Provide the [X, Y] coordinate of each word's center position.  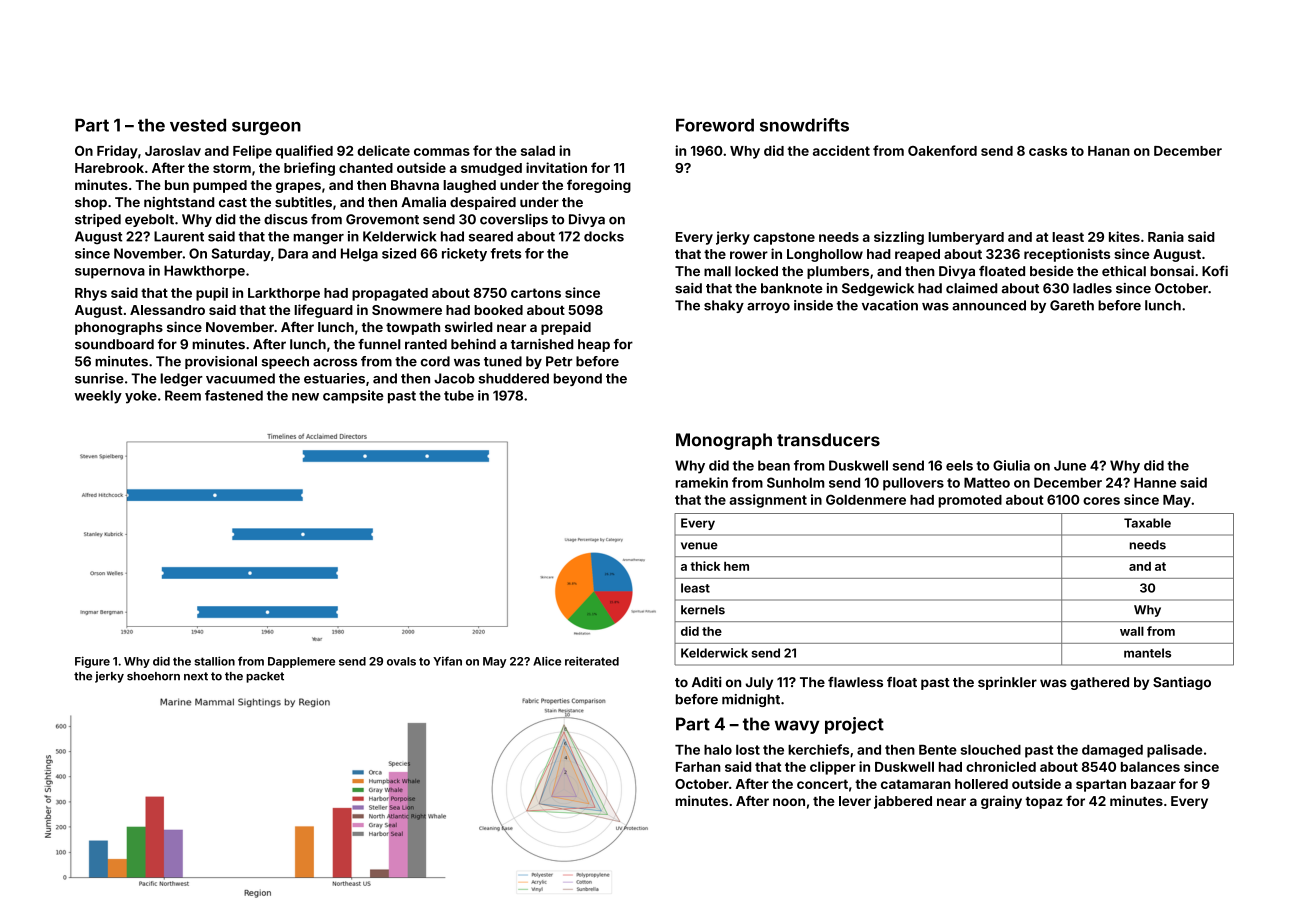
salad [538, 150]
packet [265, 677]
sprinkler [1007, 683]
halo [718, 749]
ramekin [702, 482]
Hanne [1155, 482]
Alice [547, 661]
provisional [221, 362]
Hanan [1109, 151]
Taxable [1147, 523]
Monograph [724, 441]
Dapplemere [301, 662]
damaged [1112, 751]
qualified [304, 152]
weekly [98, 397]
